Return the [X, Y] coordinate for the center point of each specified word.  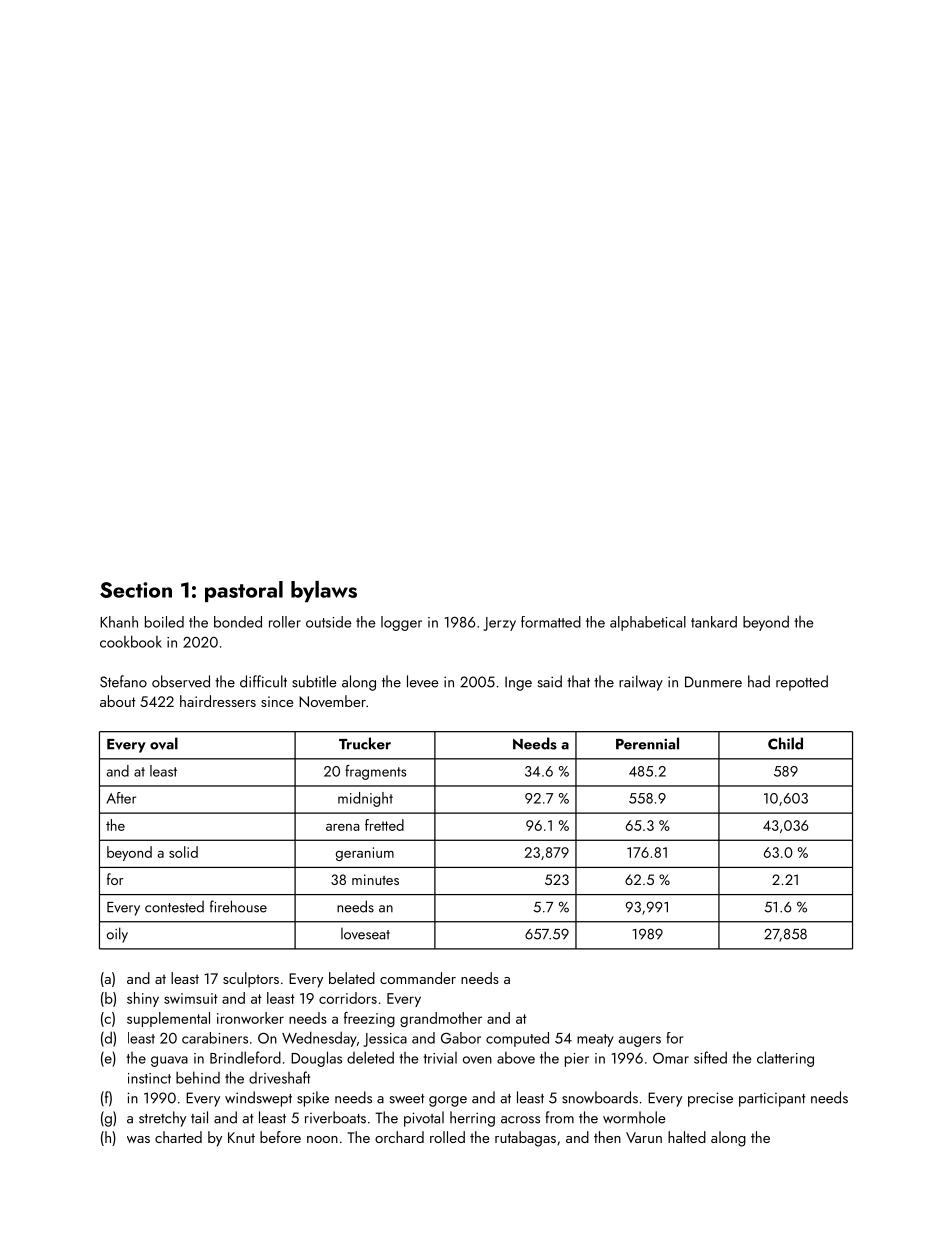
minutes [375, 879]
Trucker [365, 743]
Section [136, 590]
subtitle [314, 681]
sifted [710, 1057]
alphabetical [648, 623]
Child [785, 743]
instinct [149, 1078]
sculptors [251, 980]
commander [418, 978]
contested [174, 907]
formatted [551, 622]
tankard [714, 622]
